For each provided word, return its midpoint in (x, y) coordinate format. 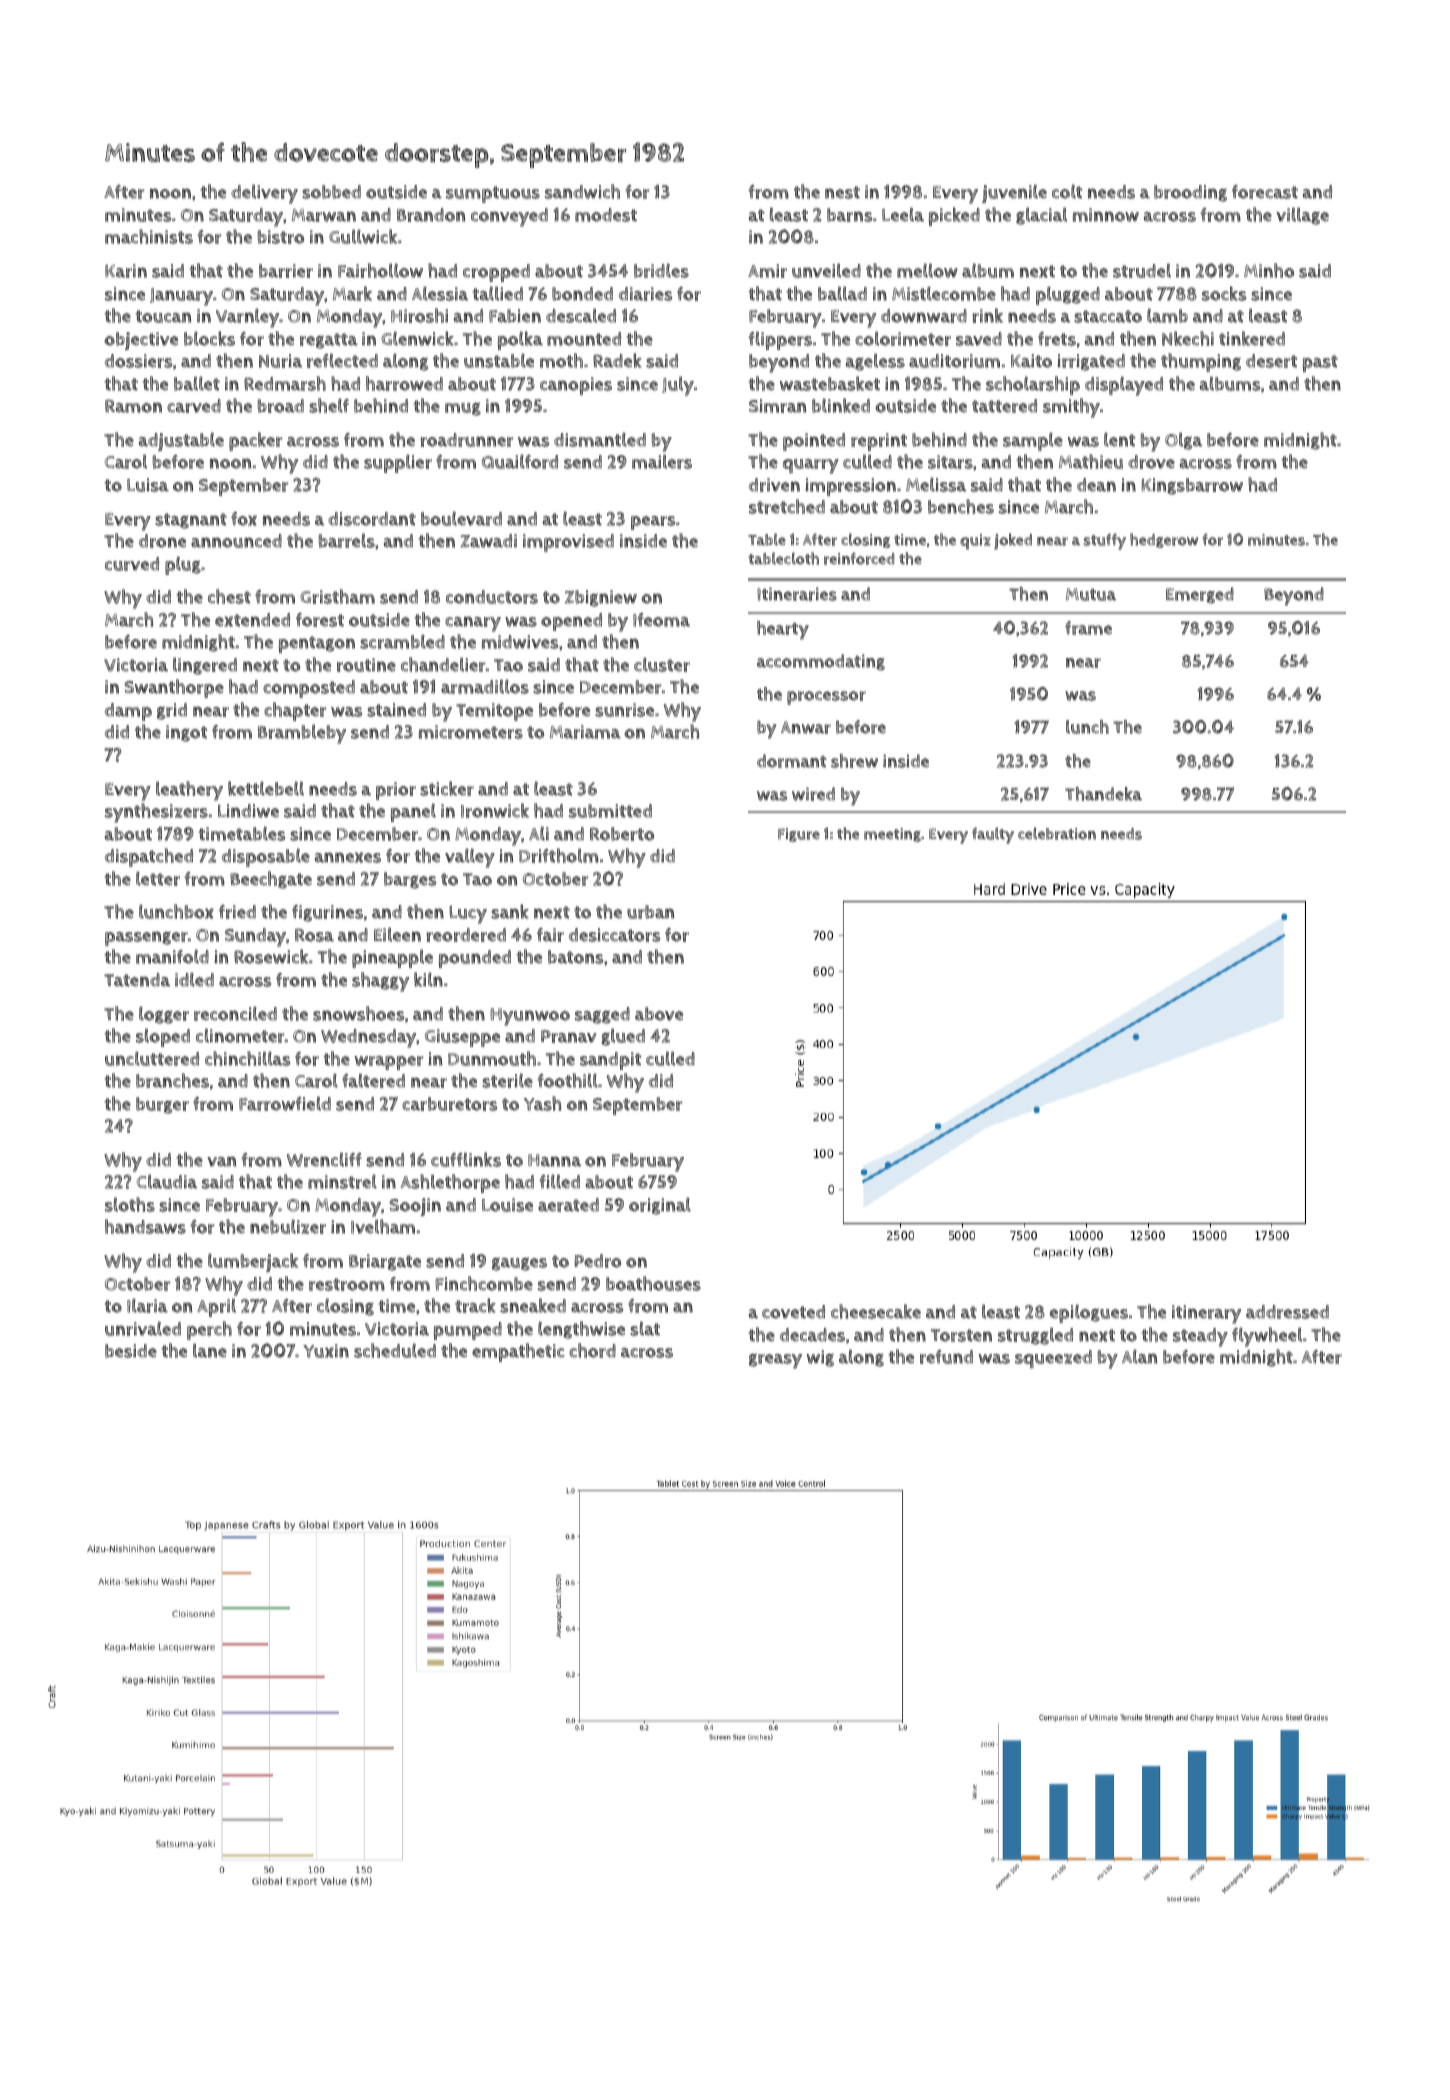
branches (172, 1080)
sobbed (331, 192)
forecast (1265, 192)
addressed (1287, 1312)
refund (946, 1357)
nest (842, 192)
